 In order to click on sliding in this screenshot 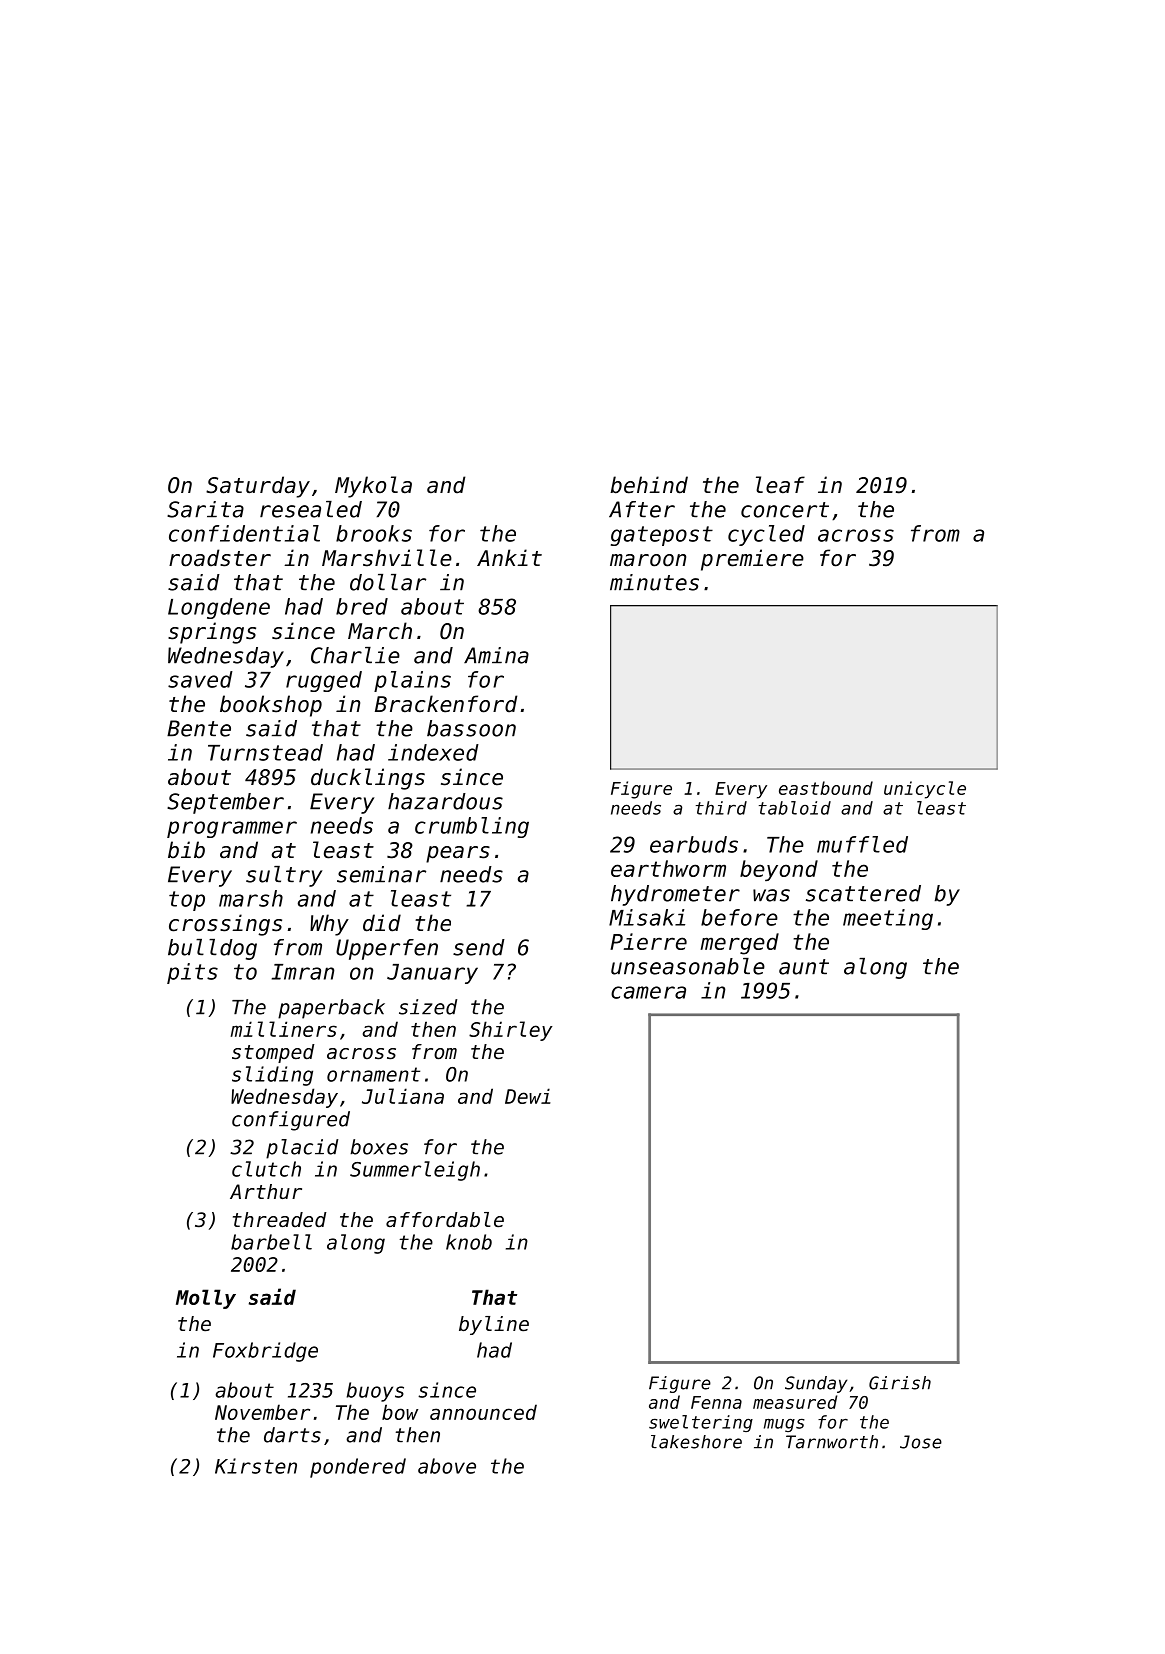, I will do `click(272, 1076)`.
